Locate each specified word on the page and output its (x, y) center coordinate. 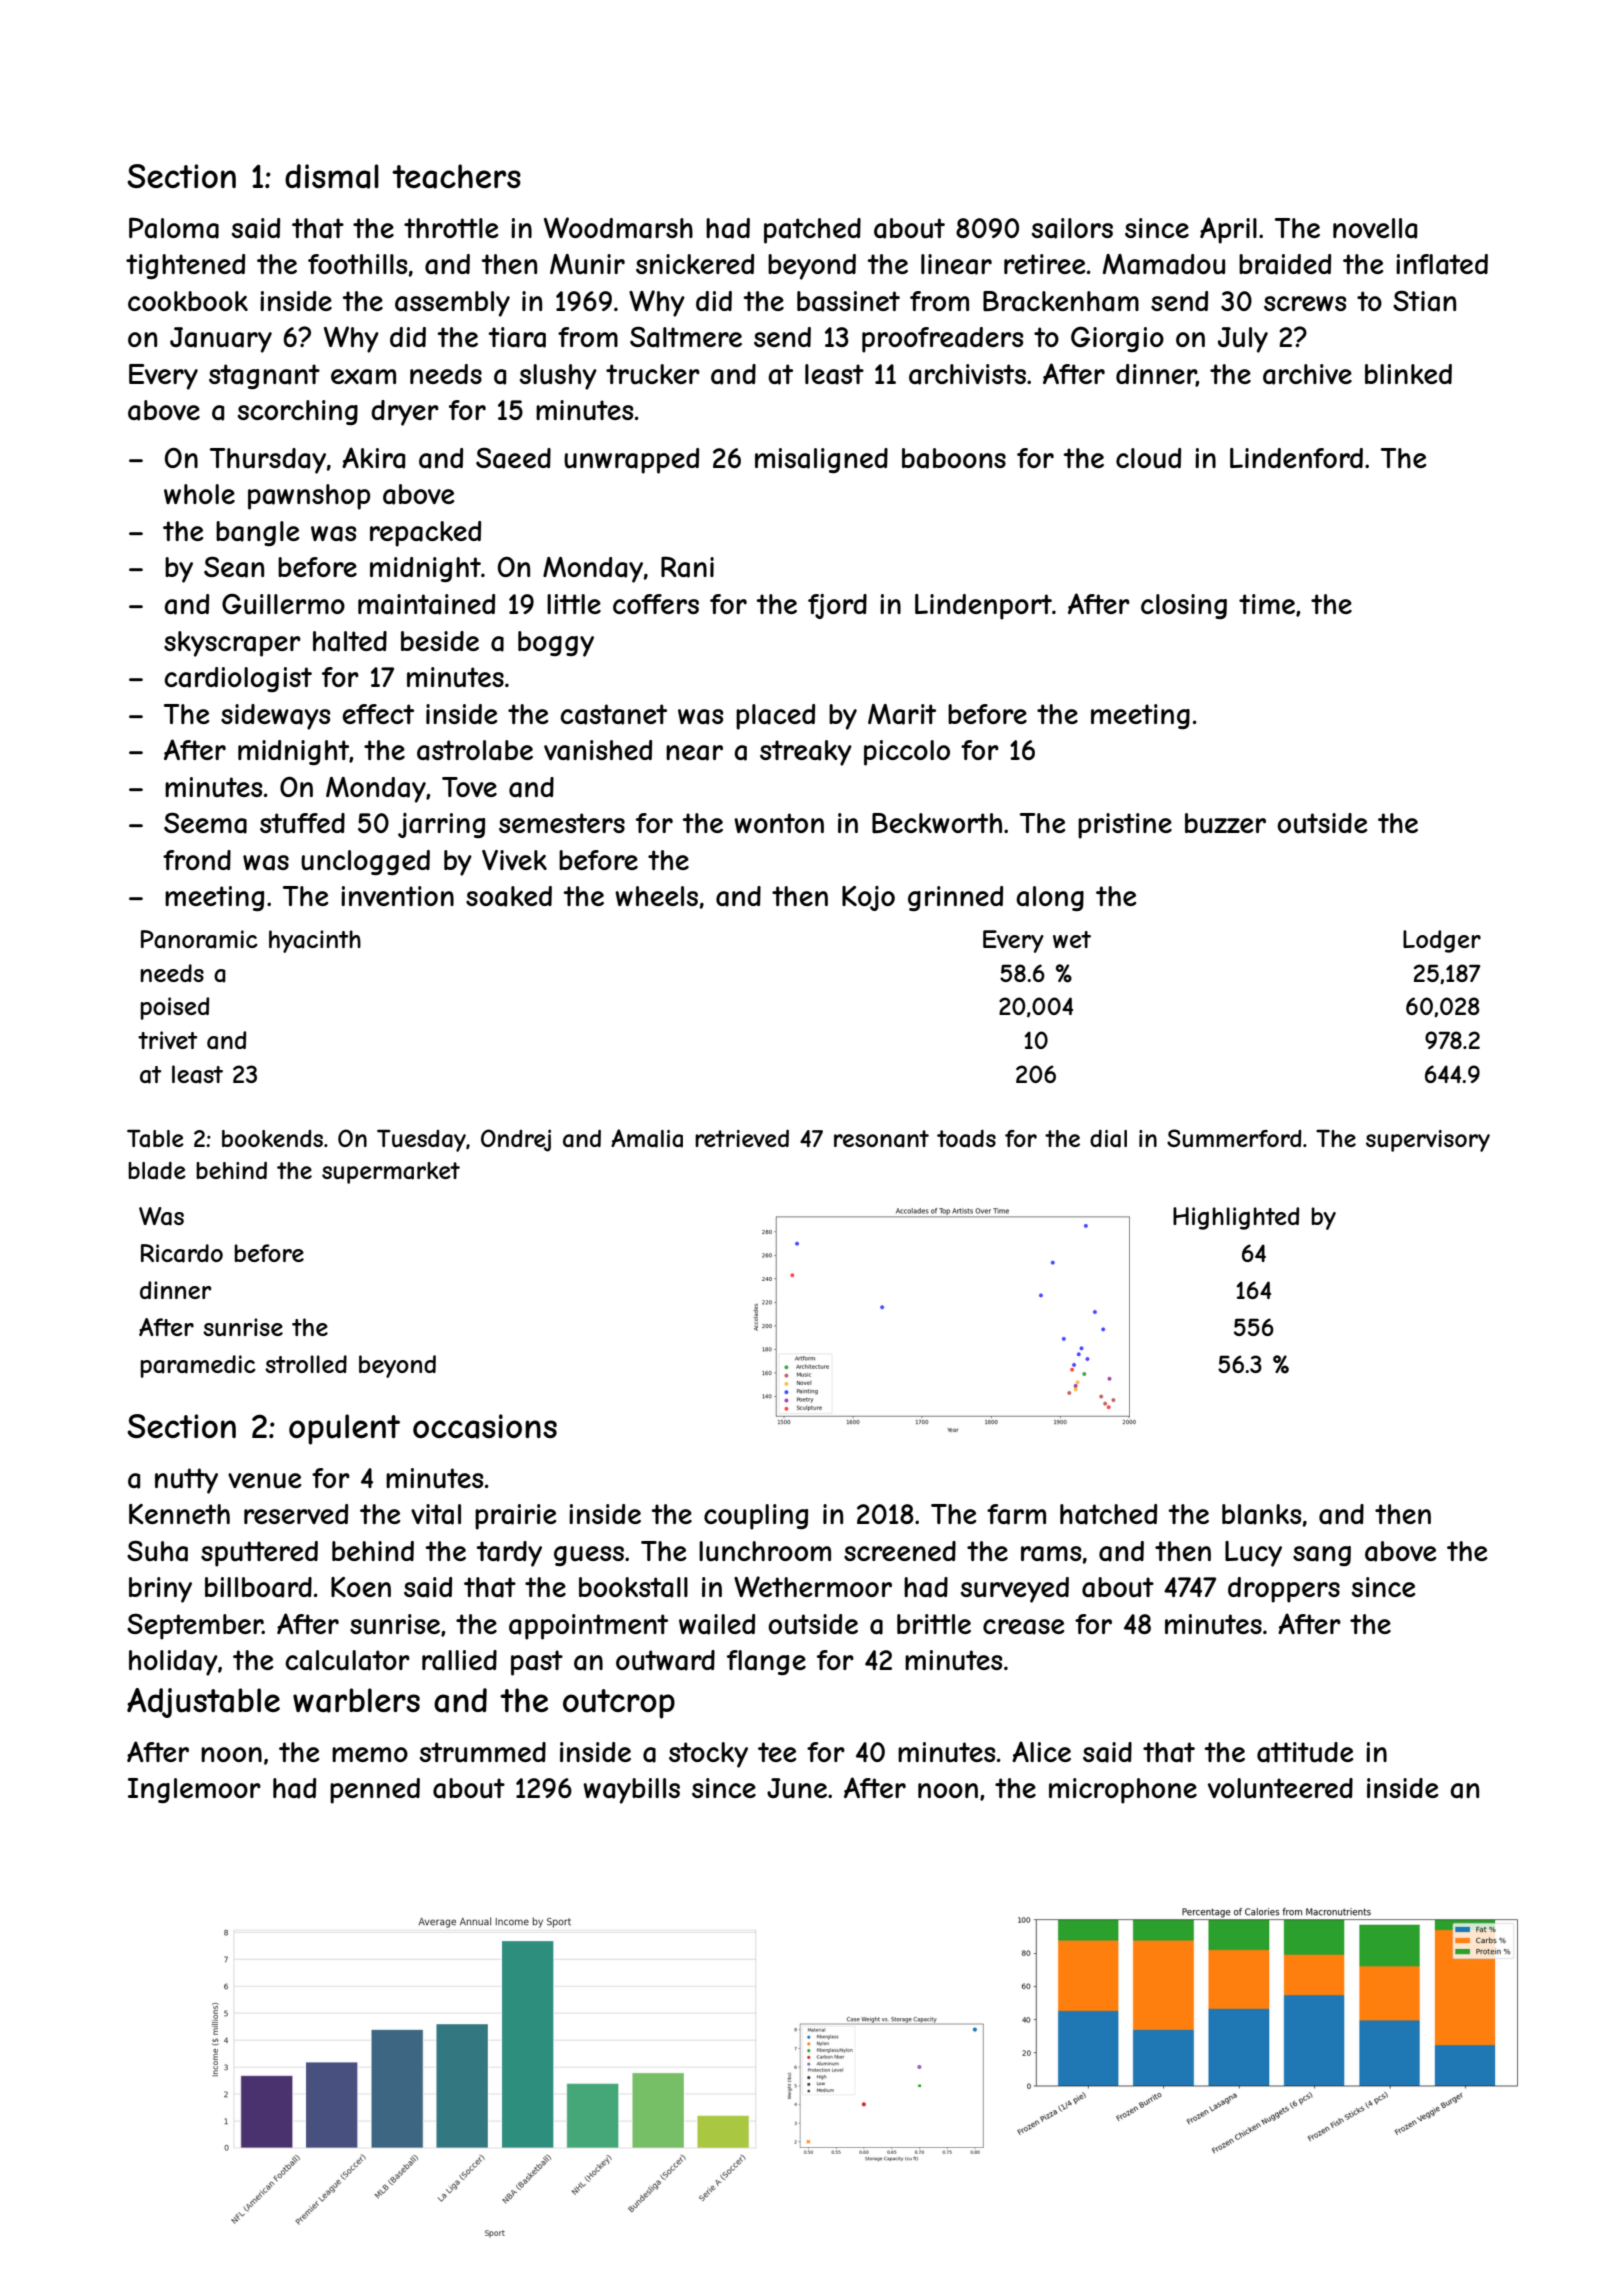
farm (1016, 1514)
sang (1322, 1556)
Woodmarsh (618, 228)
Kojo (868, 898)
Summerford (1234, 1138)
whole (199, 494)
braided (1285, 264)
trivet (168, 1040)
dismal (332, 176)
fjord (837, 606)
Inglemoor (194, 1790)
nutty (186, 1481)
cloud (1148, 458)
